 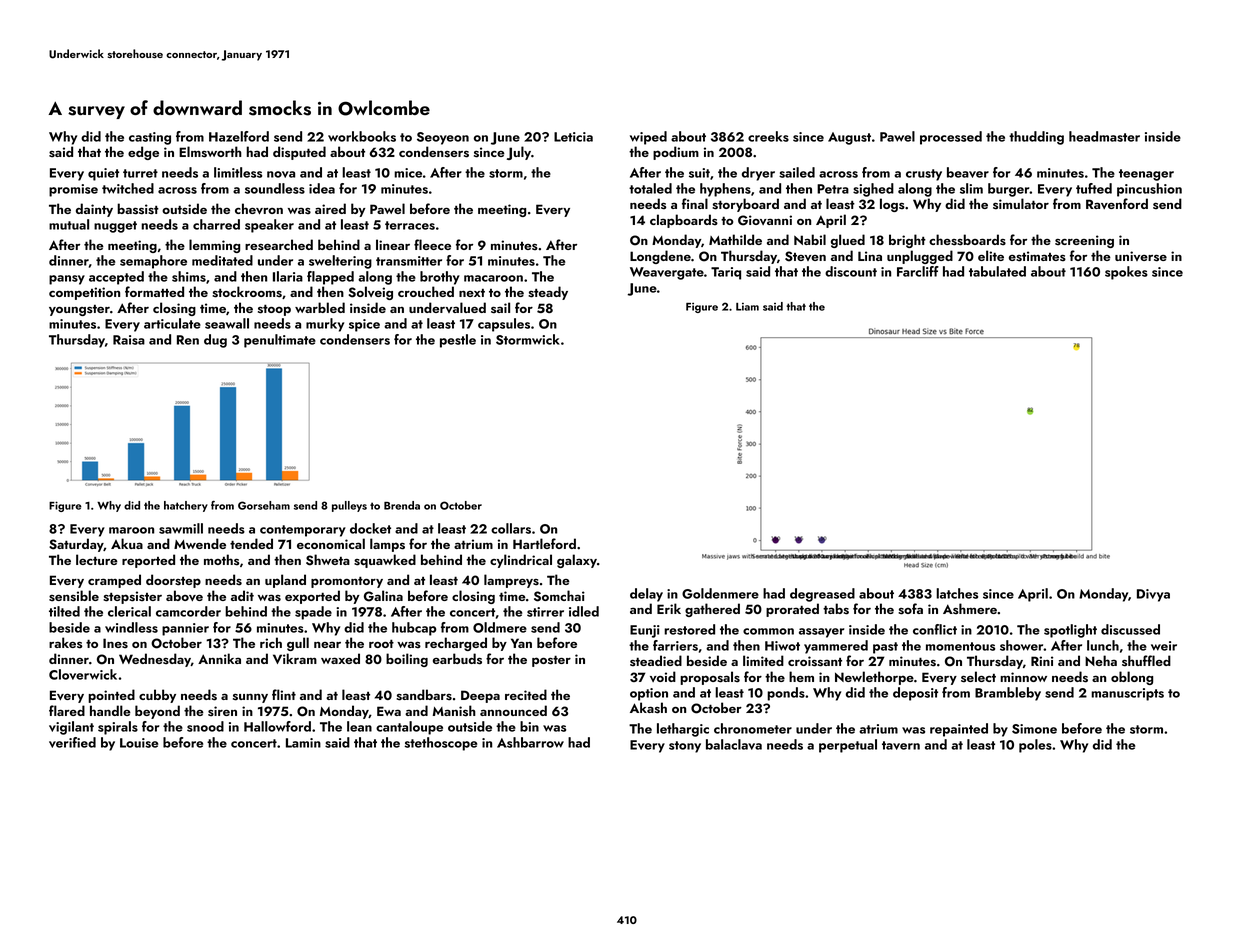 I want to click on latches, so click(x=957, y=593).
